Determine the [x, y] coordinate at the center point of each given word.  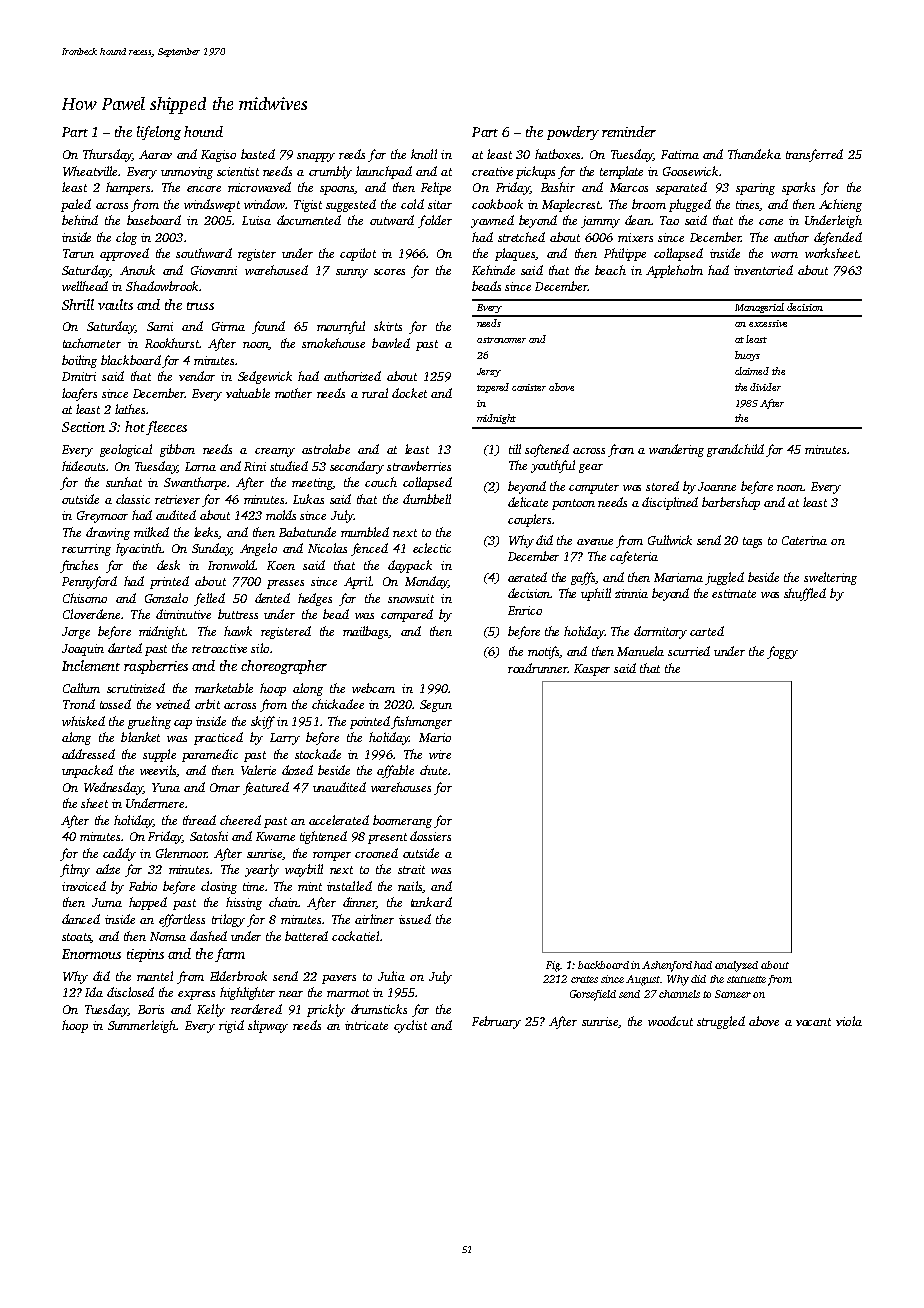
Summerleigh [142, 1026]
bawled [391, 343]
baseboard [154, 220]
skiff [263, 722]
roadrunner [538, 668]
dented [272, 598]
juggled [724, 578]
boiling [79, 361]
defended [838, 238]
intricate [366, 1025]
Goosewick [690, 171]
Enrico [525, 610]
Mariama [678, 577]
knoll [424, 154]
